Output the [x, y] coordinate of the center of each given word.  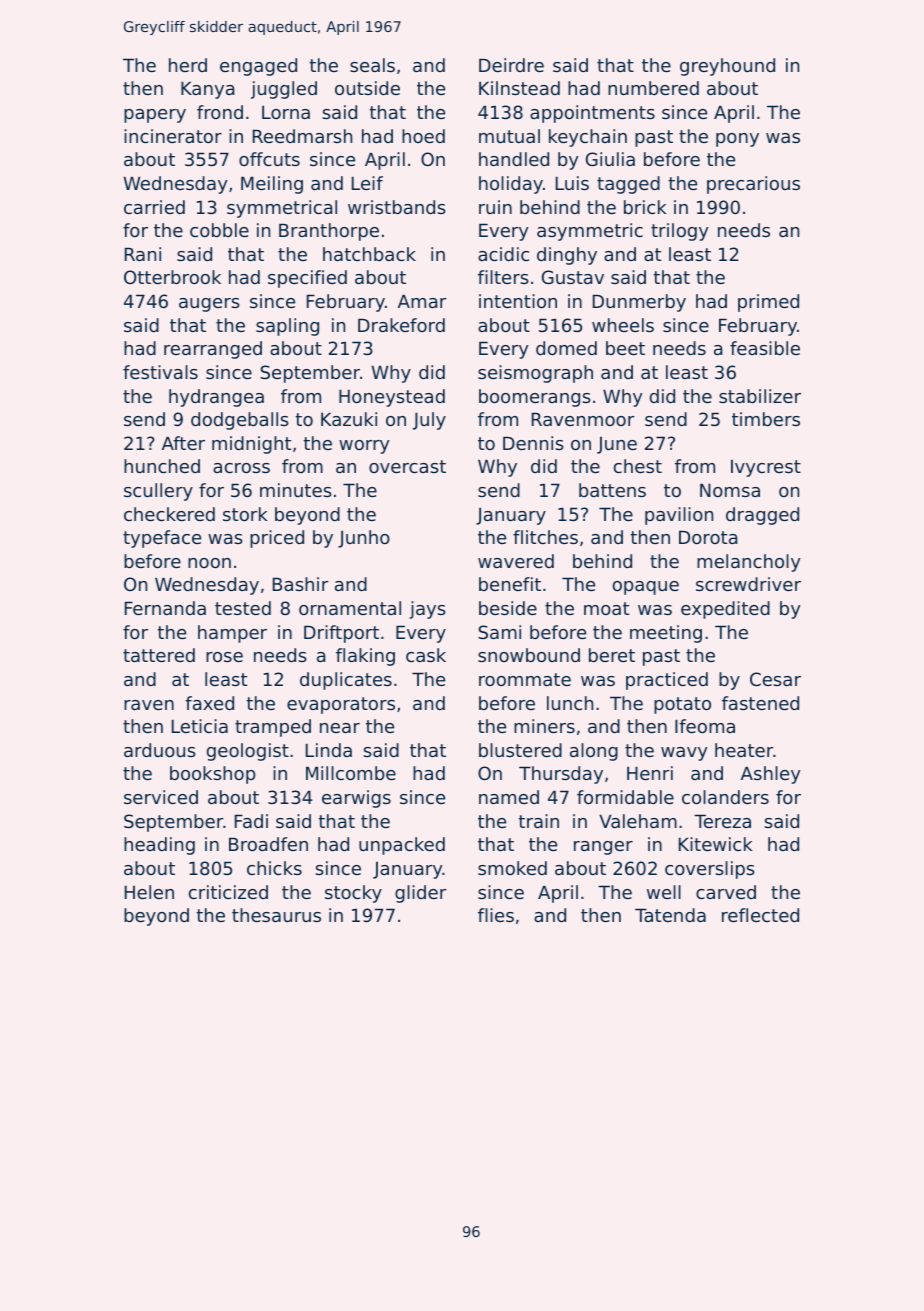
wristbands [397, 207]
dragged [762, 516]
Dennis [533, 443]
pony [737, 140]
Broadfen [268, 844]
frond [220, 112]
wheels [623, 325]
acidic [503, 254]
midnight [251, 445]
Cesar [775, 679]
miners [544, 726]
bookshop [213, 775]
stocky [353, 894]
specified [307, 279]
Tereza [722, 821]
